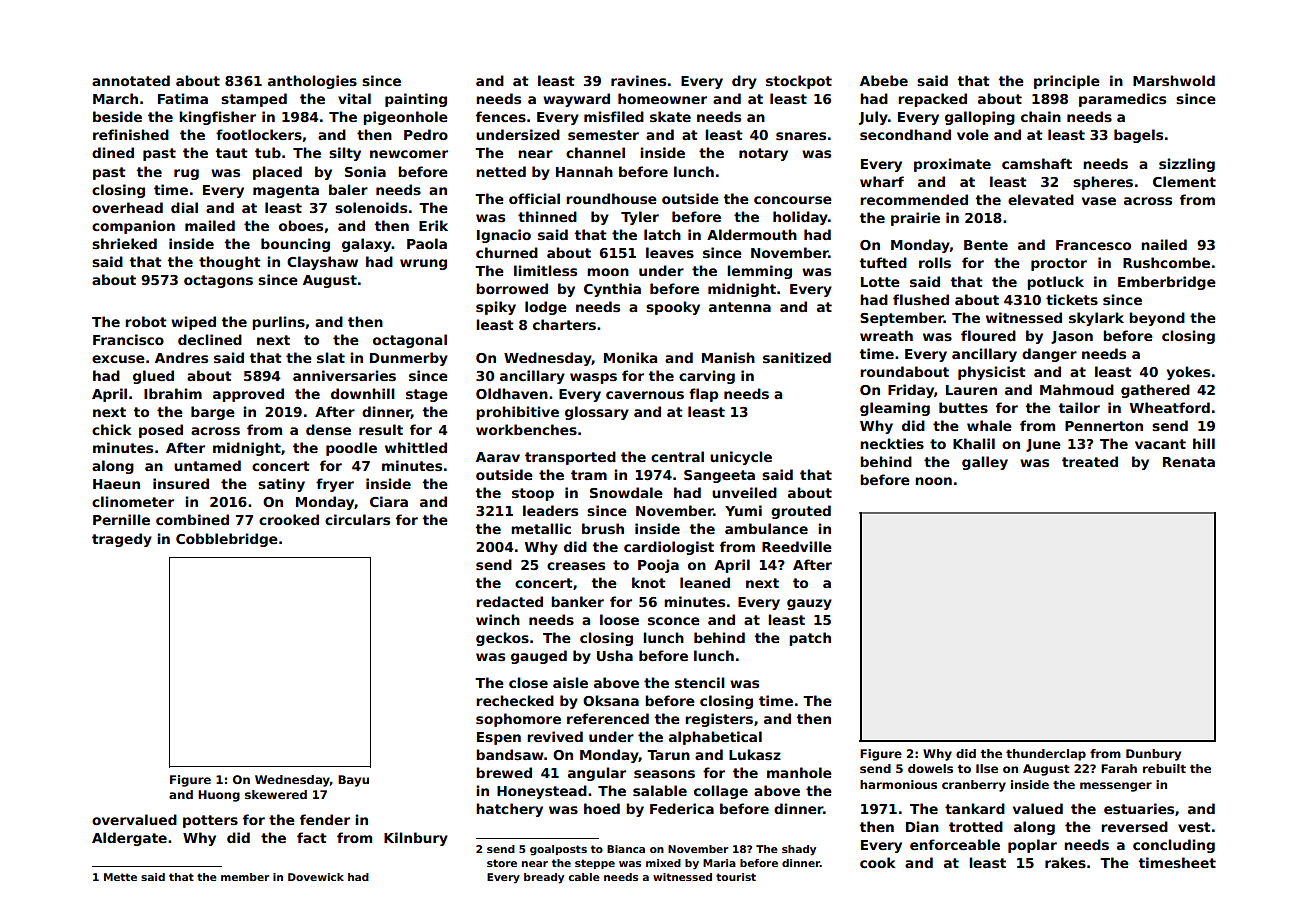 This screenshot has height=924, width=1308. Describe the element at coordinates (115, 98) in the screenshot. I see `March` at that location.
